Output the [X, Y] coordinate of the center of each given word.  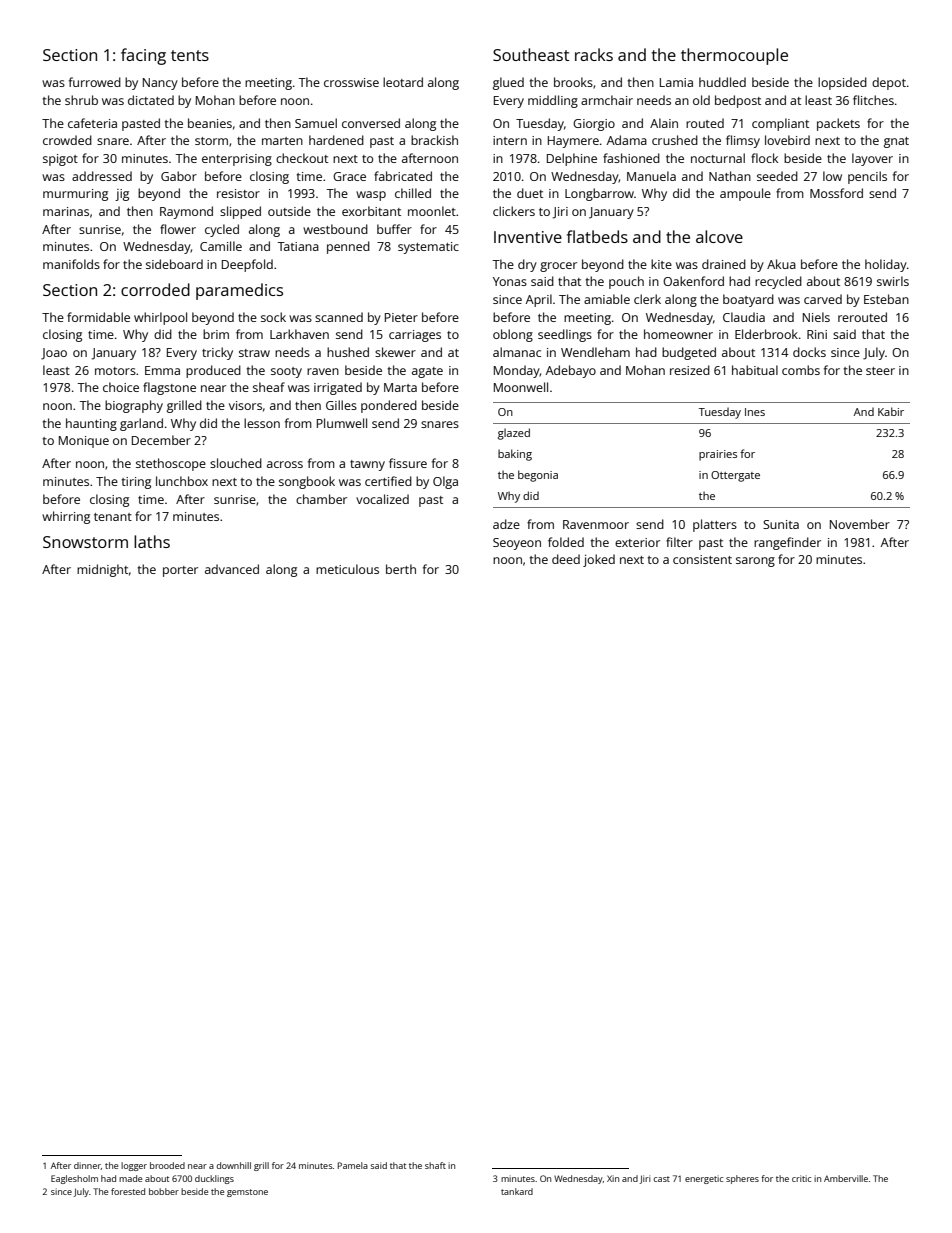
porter [180, 571]
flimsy [743, 141]
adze [506, 524]
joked [599, 560]
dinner [87, 1166]
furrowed [95, 82]
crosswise [351, 82]
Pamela [353, 1165]
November [860, 524]
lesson [262, 423]
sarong [755, 562]
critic [801, 1178]
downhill [234, 1165]
